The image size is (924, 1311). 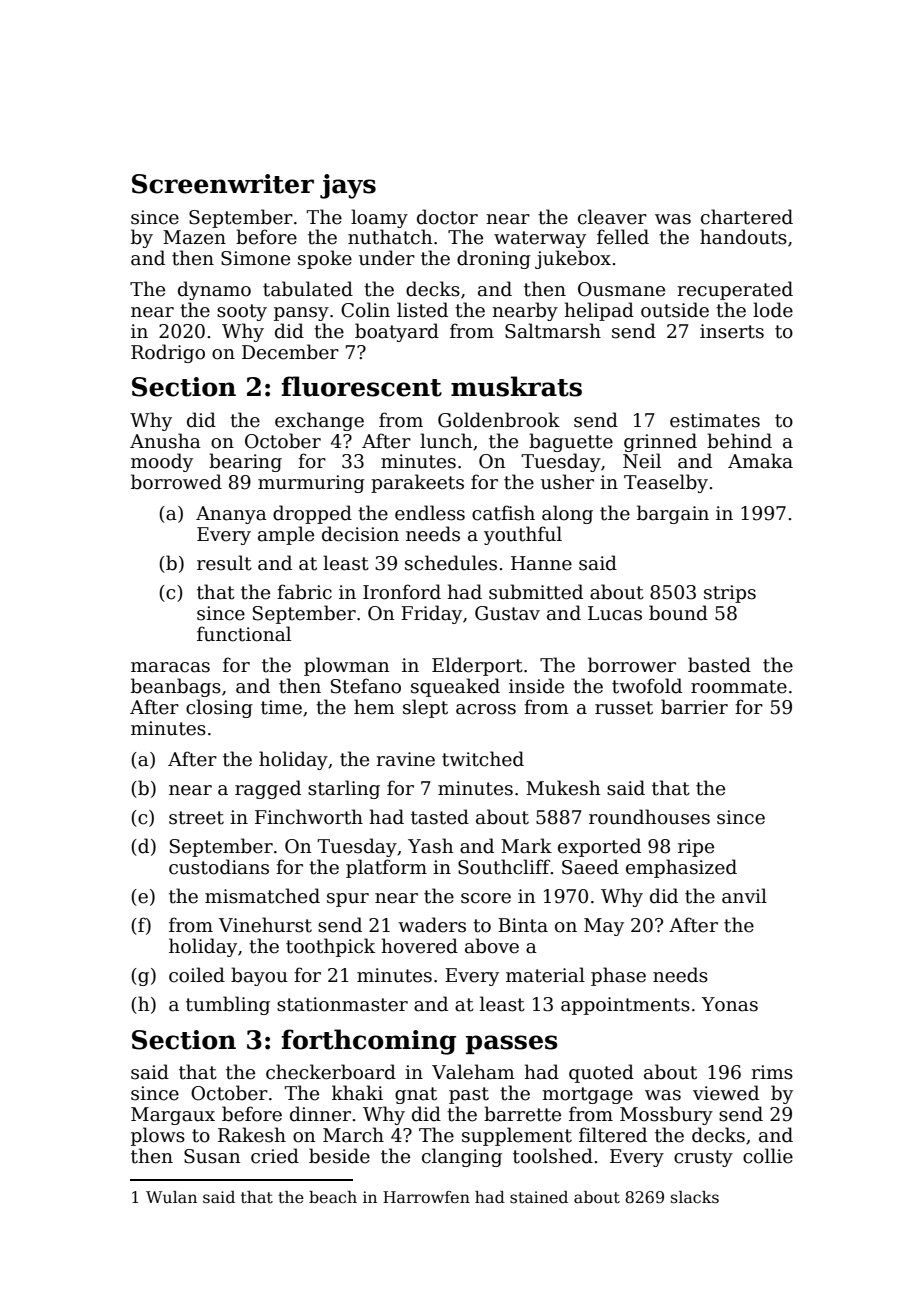 I want to click on stained, so click(x=539, y=1197).
